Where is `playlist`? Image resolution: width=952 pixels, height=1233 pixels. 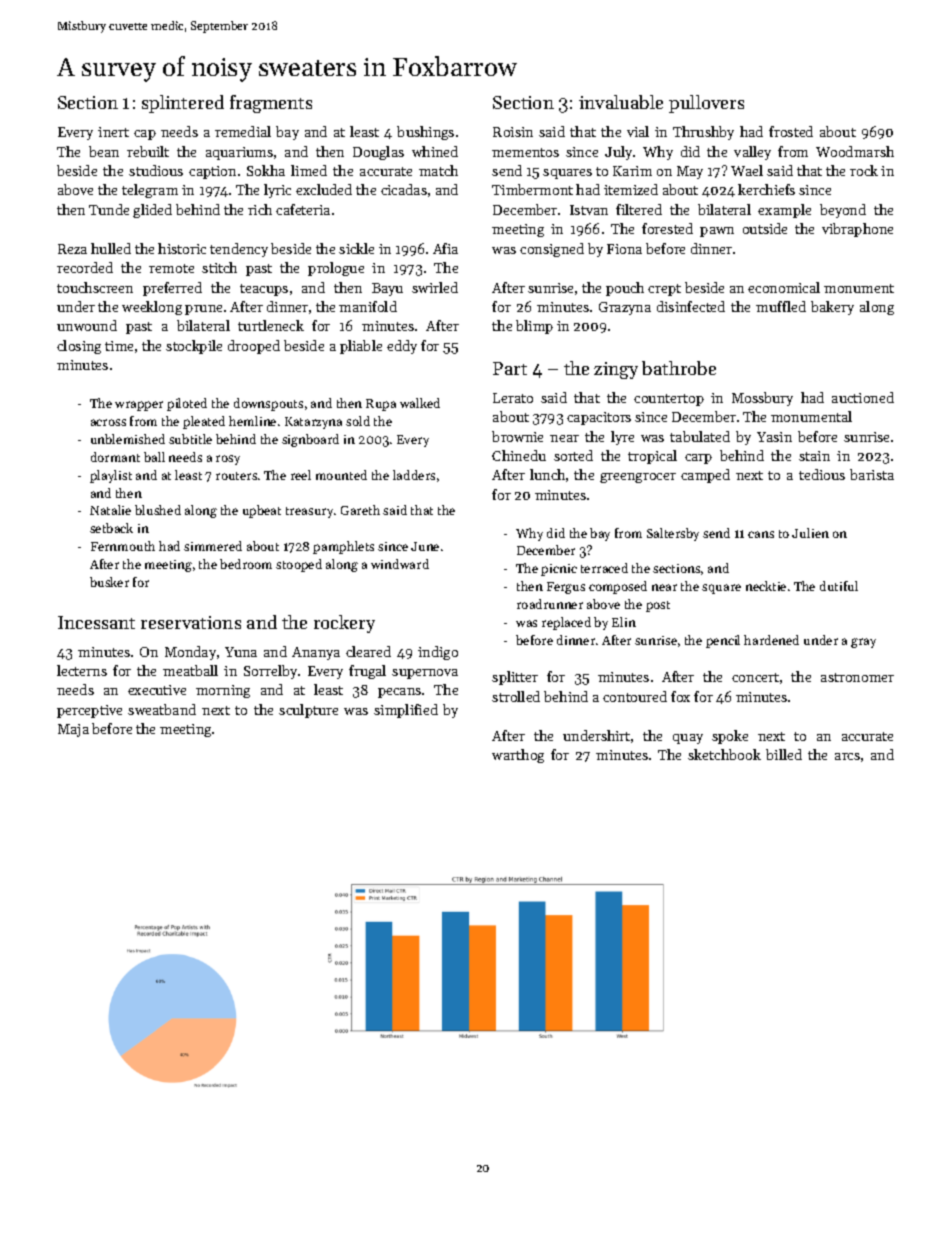
playlist is located at coordinates (111, 476).
